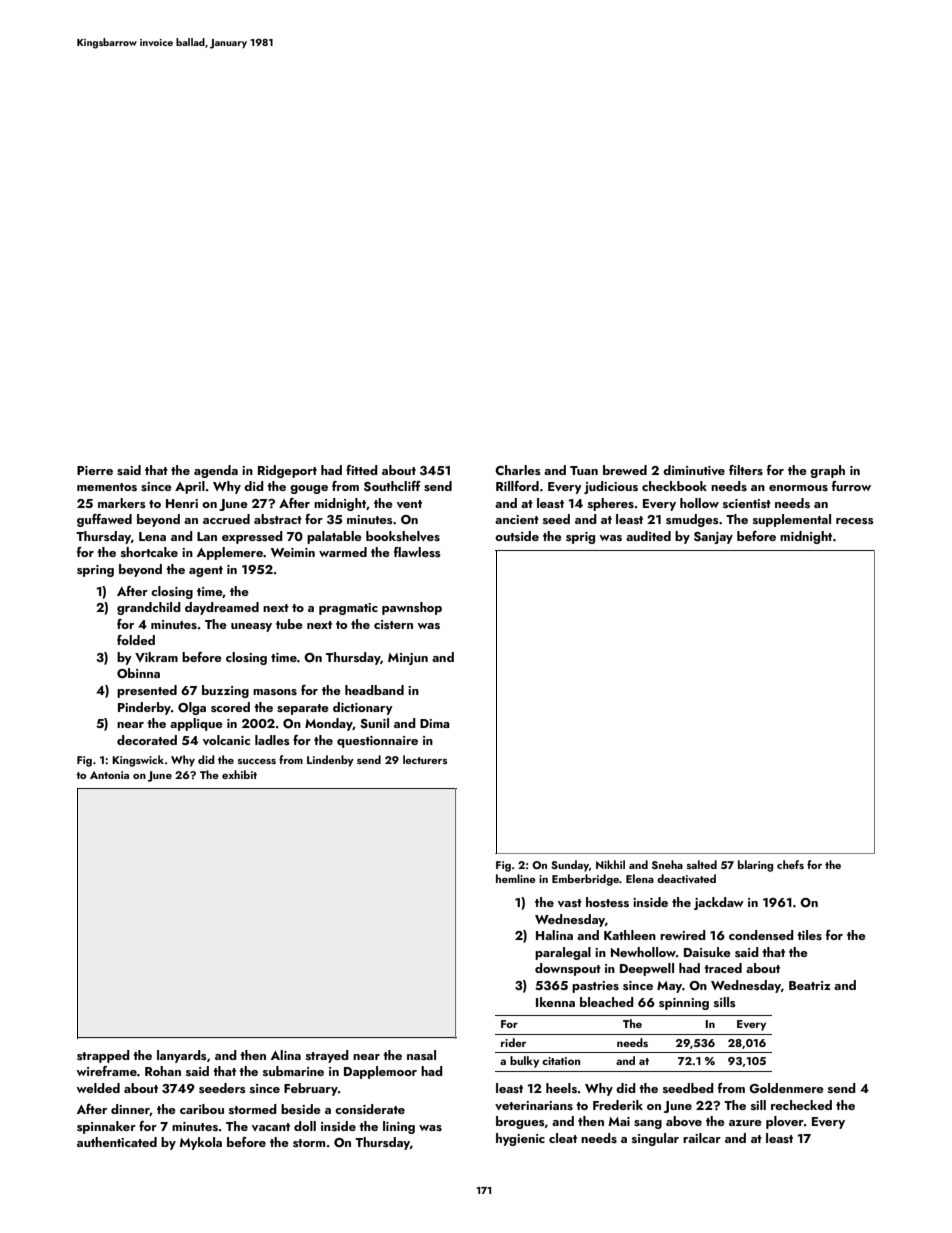  I want to click on caribou, so click(202, 1109).
